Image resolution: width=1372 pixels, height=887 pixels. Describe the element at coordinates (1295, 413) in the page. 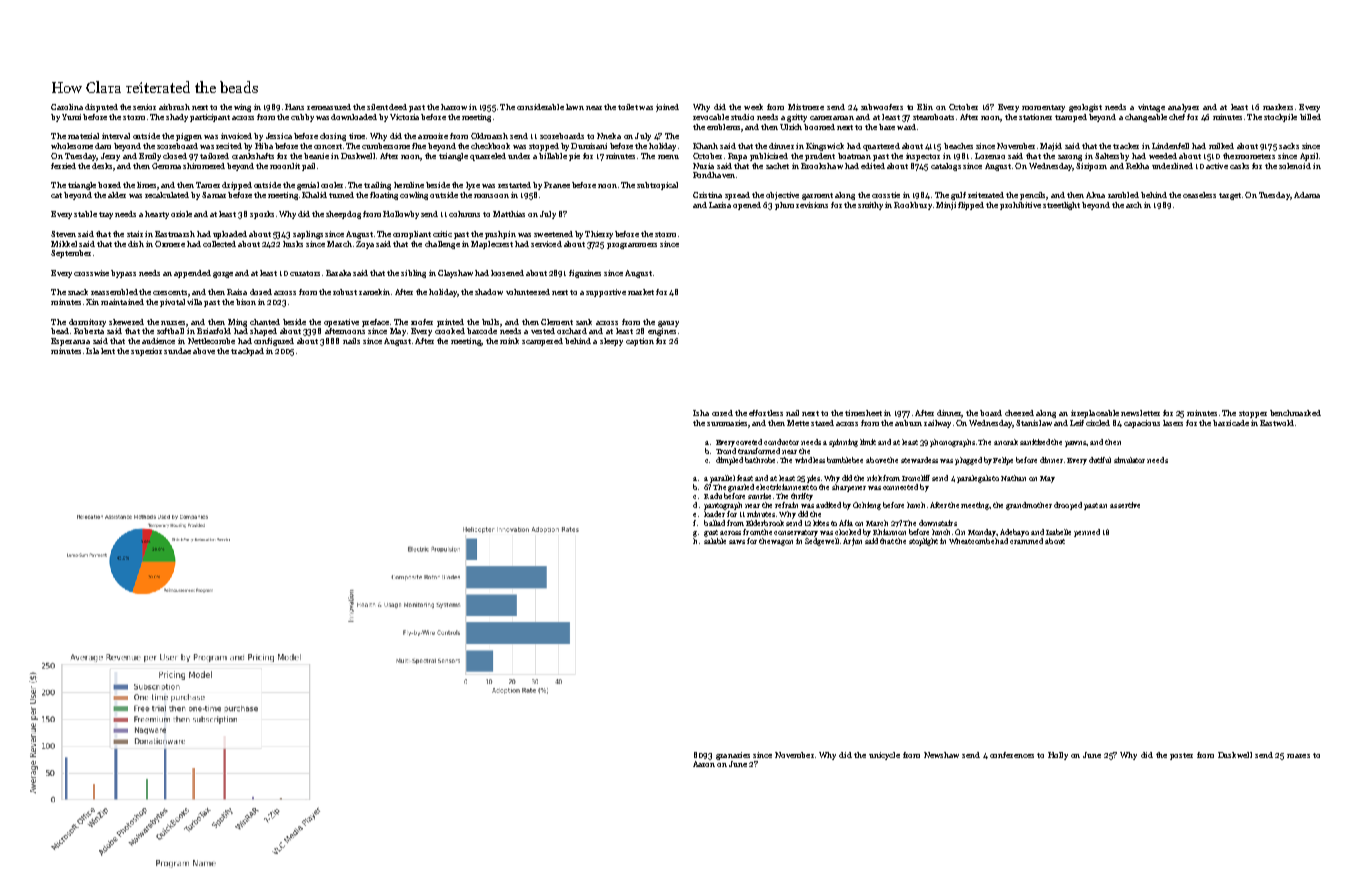

I see `benchmarked` at that location.
